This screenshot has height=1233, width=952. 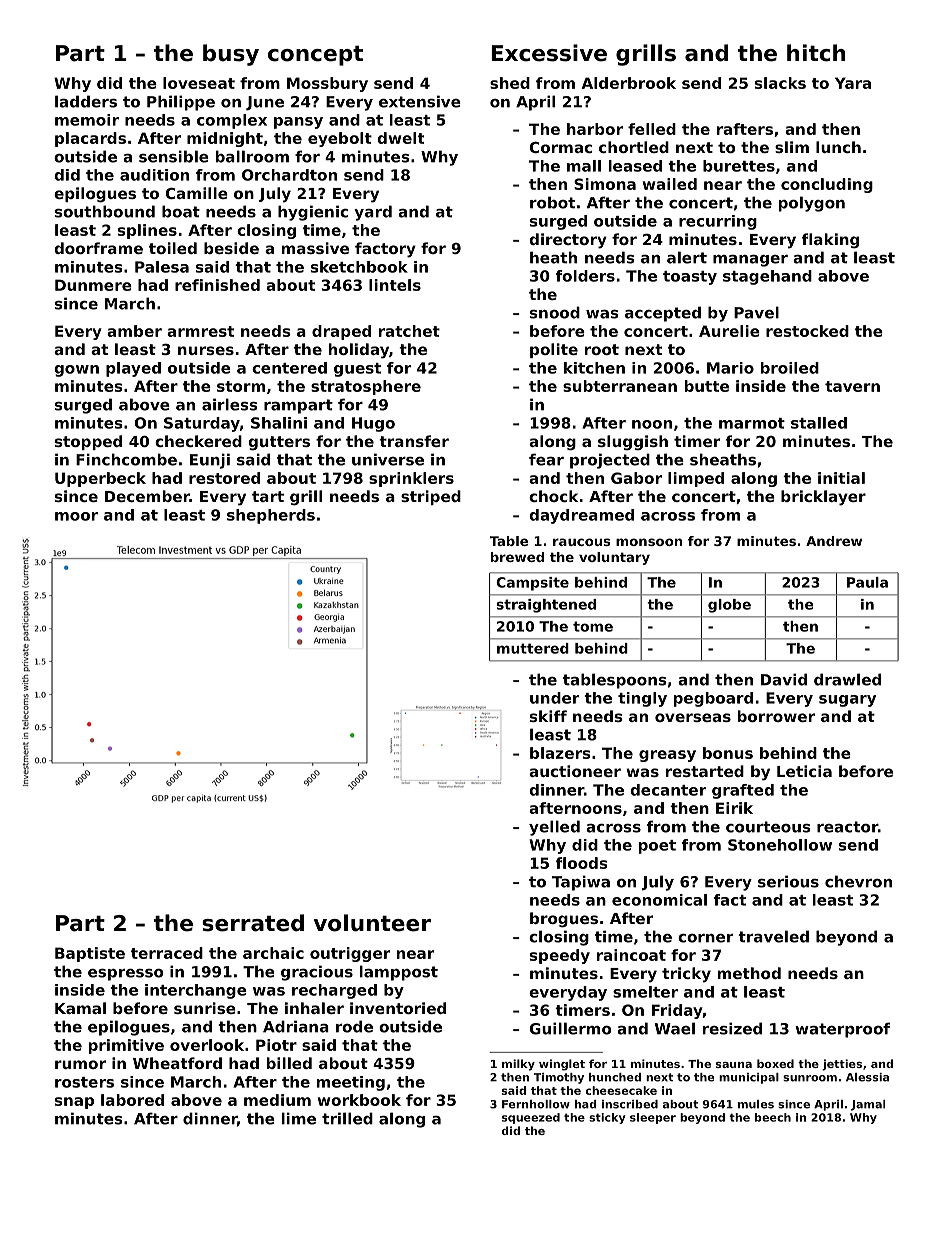 I want to click on amber, so click(x=134, y=331).
